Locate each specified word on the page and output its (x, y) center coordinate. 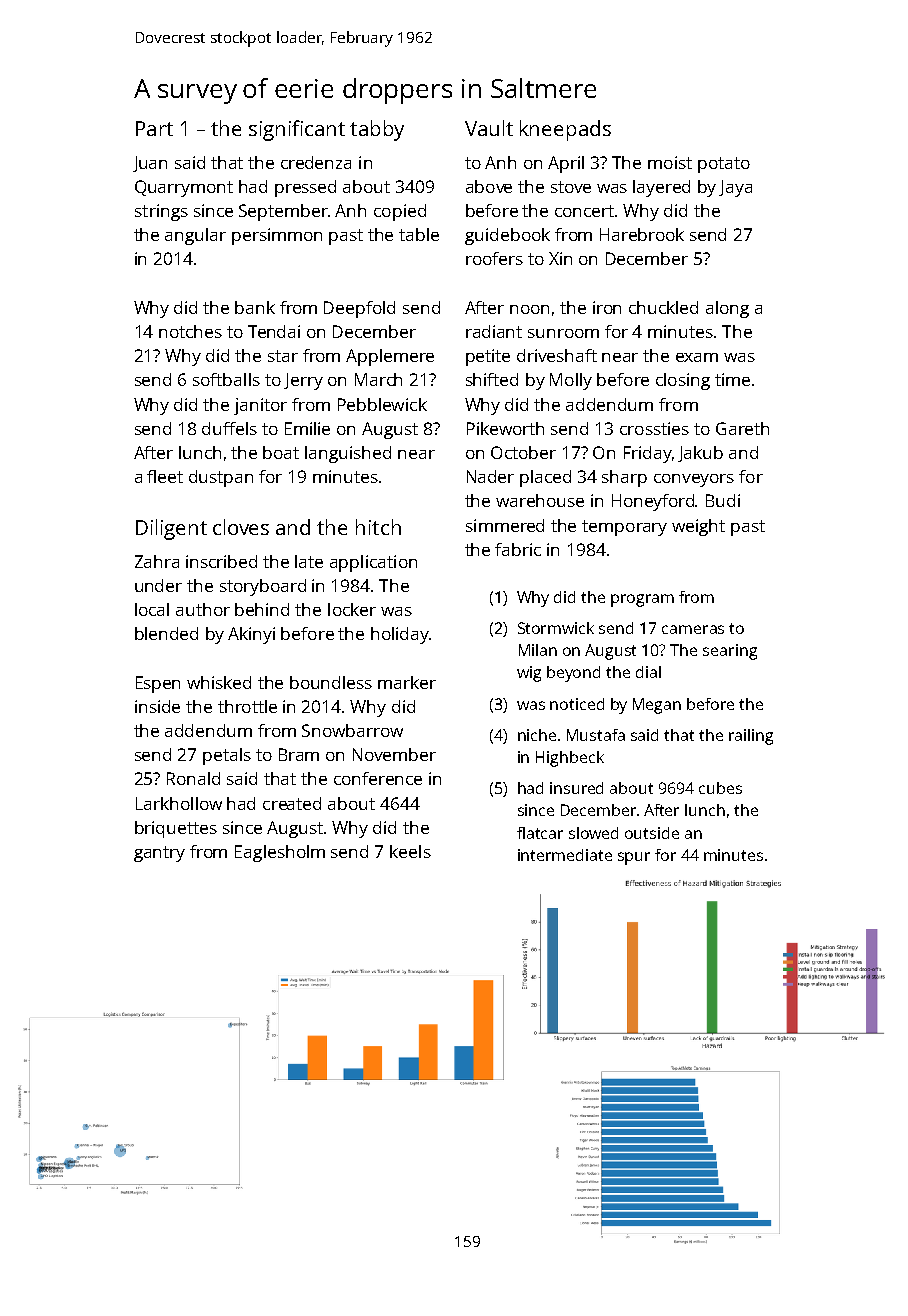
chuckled (663, 307)
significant (297, 130)
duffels (229, 428)
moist (670, 162)
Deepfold (359, 309)
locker (352, 609)
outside (652, 833)
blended (166, 633)
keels (410, 851)
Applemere (390, 357)
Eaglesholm (280, 853)
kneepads (565, 130)
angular (195, 236)
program (642, 600)
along (727, 309)
